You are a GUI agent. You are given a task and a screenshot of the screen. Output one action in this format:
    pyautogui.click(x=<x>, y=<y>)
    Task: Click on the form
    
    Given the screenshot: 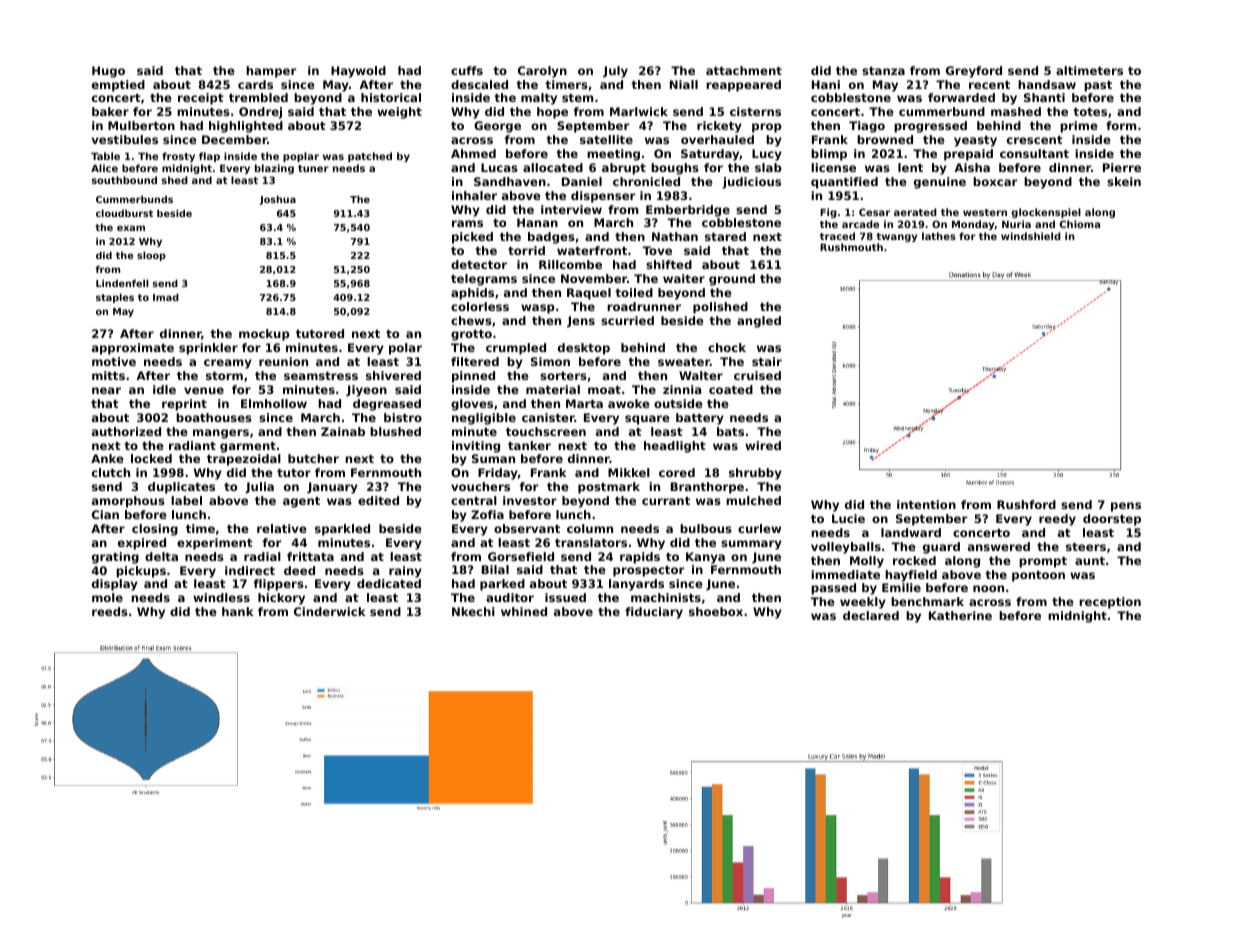 What is the action you would take?
    pyautogui.click(x=1121, y=125)
